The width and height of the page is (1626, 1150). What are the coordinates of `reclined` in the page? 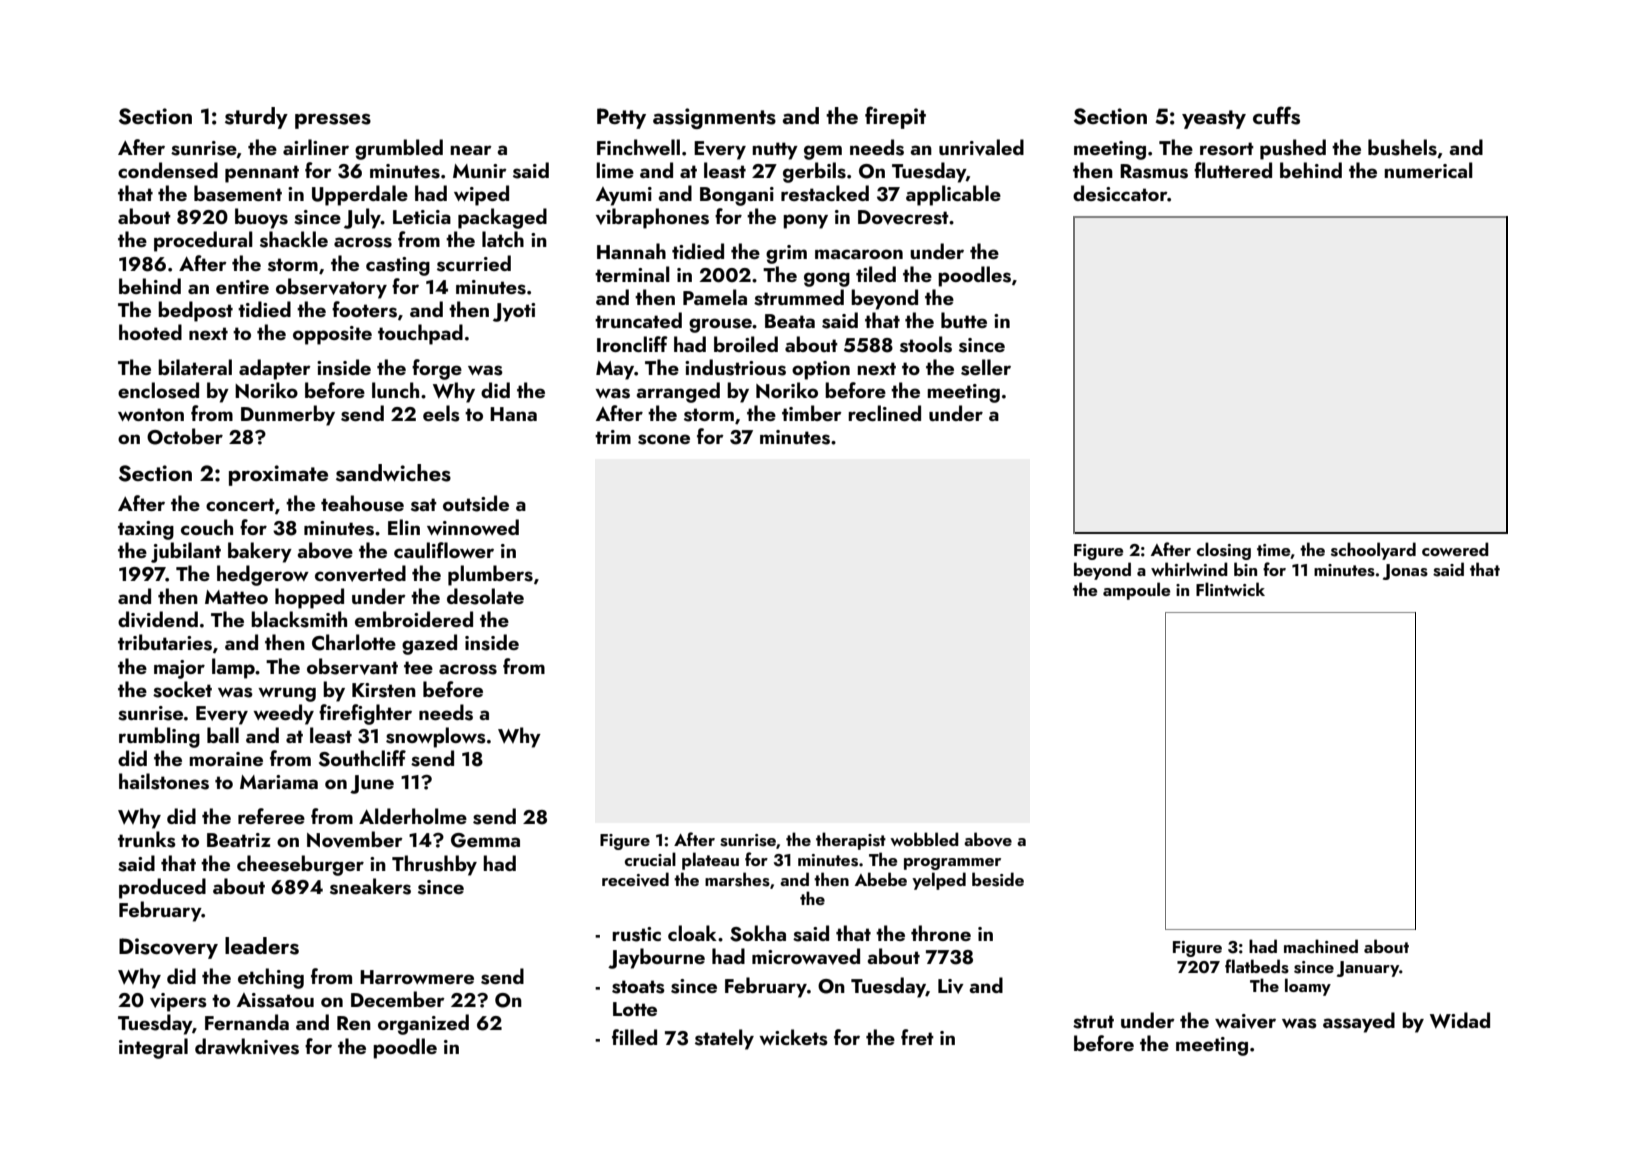 It's located at (884, 413).
